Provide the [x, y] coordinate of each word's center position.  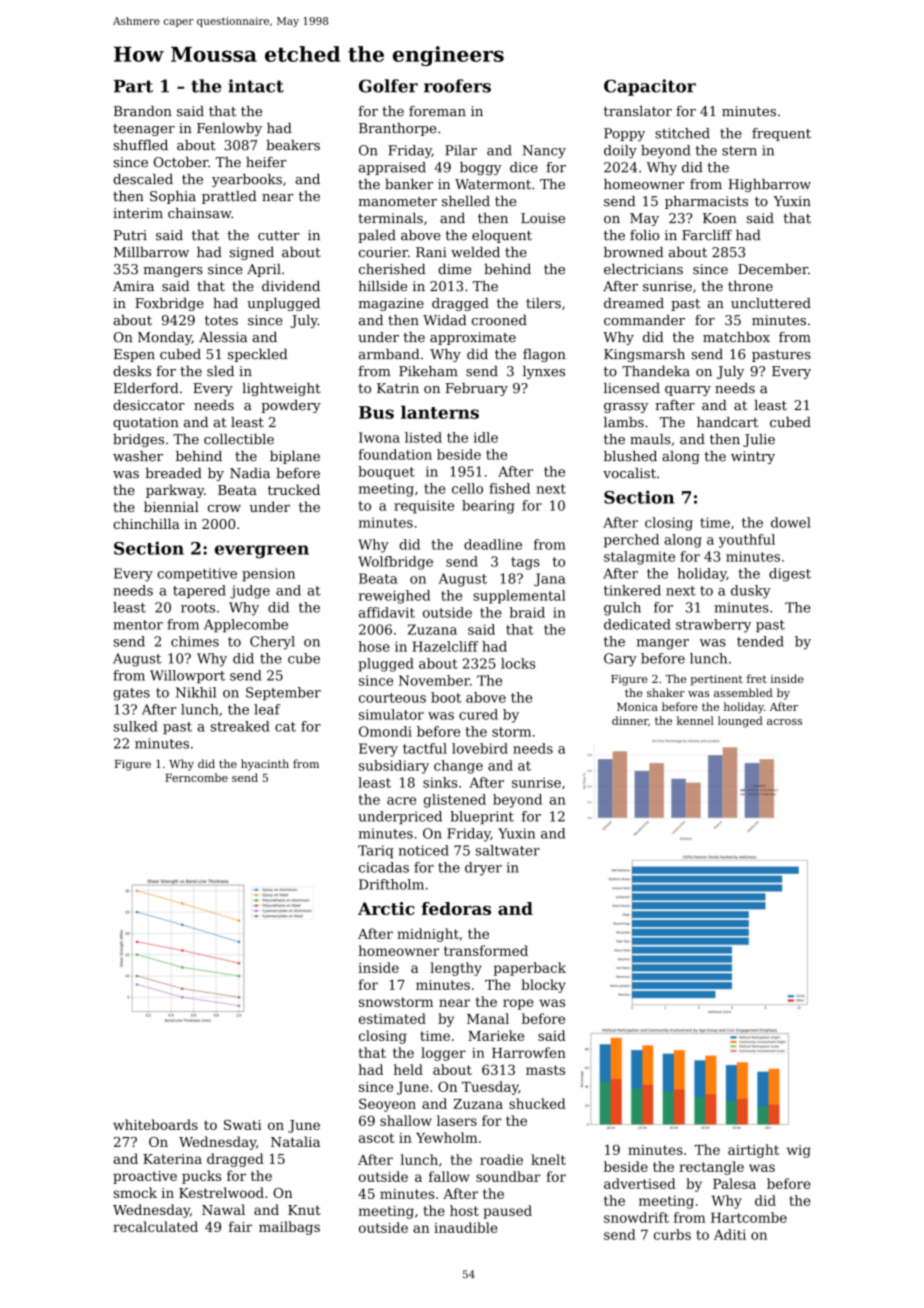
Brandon [143, 111]
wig [799, 1151]
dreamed [634, 303]
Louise [543, 218]
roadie [501, 1159]
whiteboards [155, 1124]
